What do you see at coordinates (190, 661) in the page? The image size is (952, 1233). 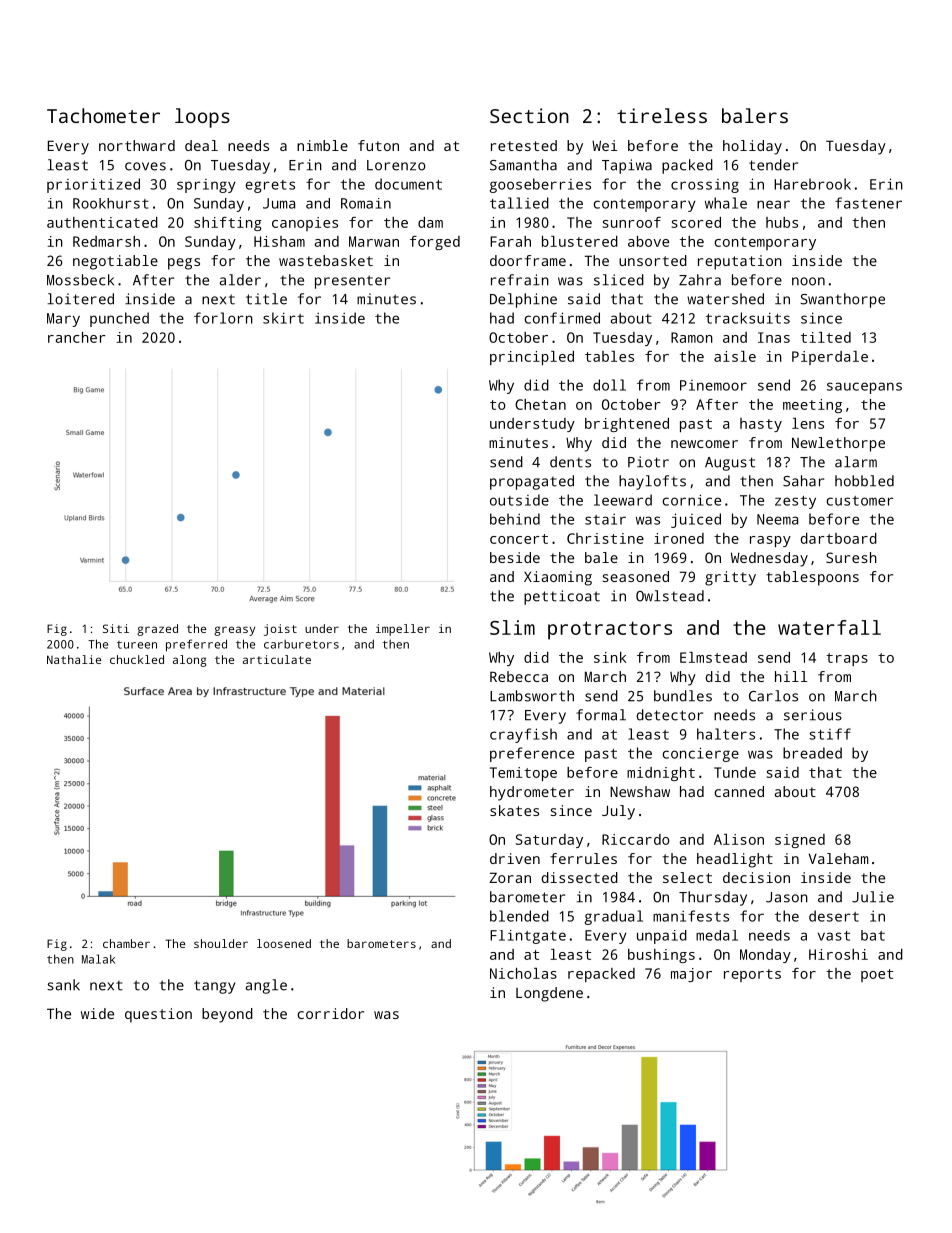 I see `along` at bounding box center [190, 661].
